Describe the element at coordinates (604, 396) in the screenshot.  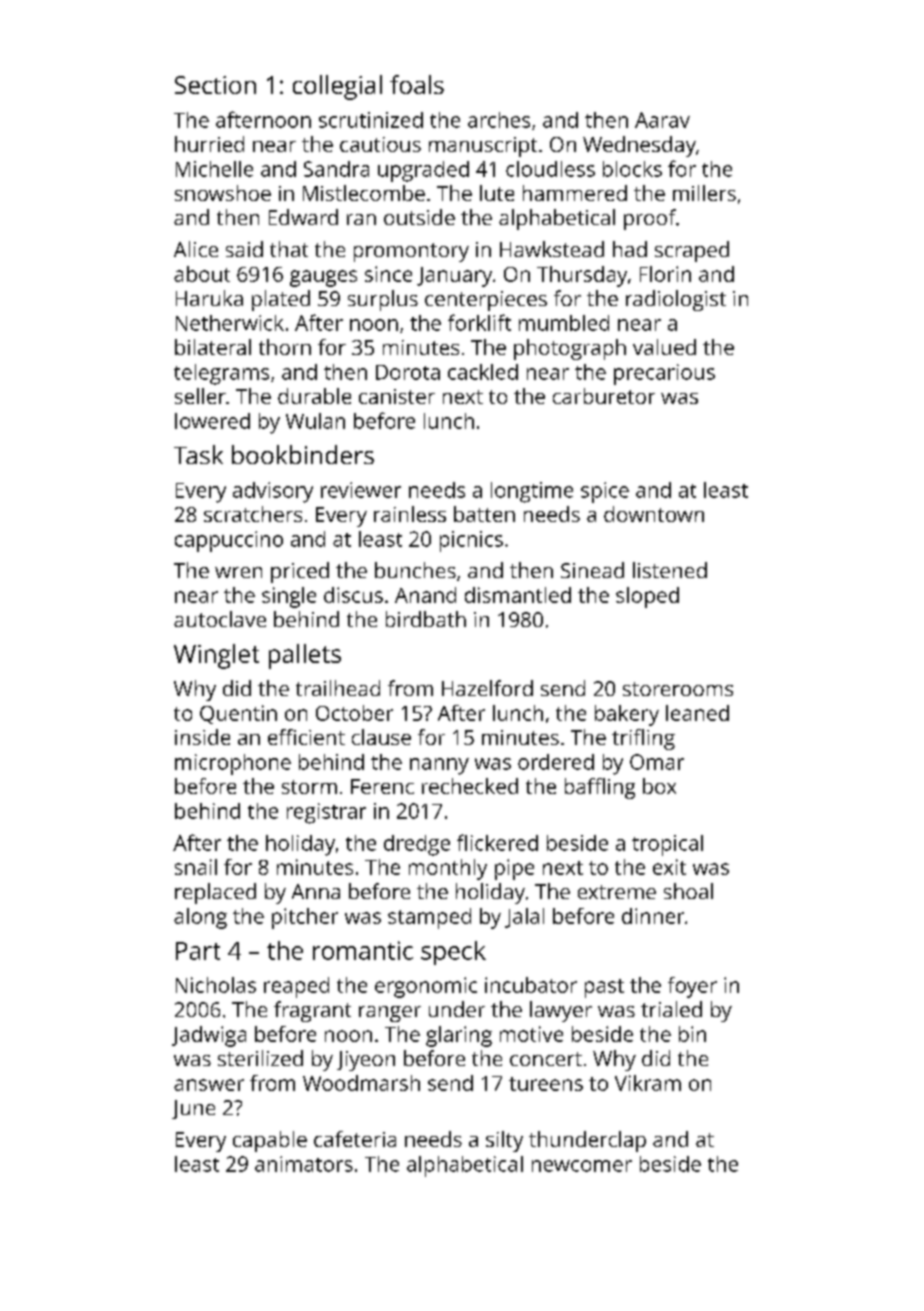
I see `carburetor` at that location.
